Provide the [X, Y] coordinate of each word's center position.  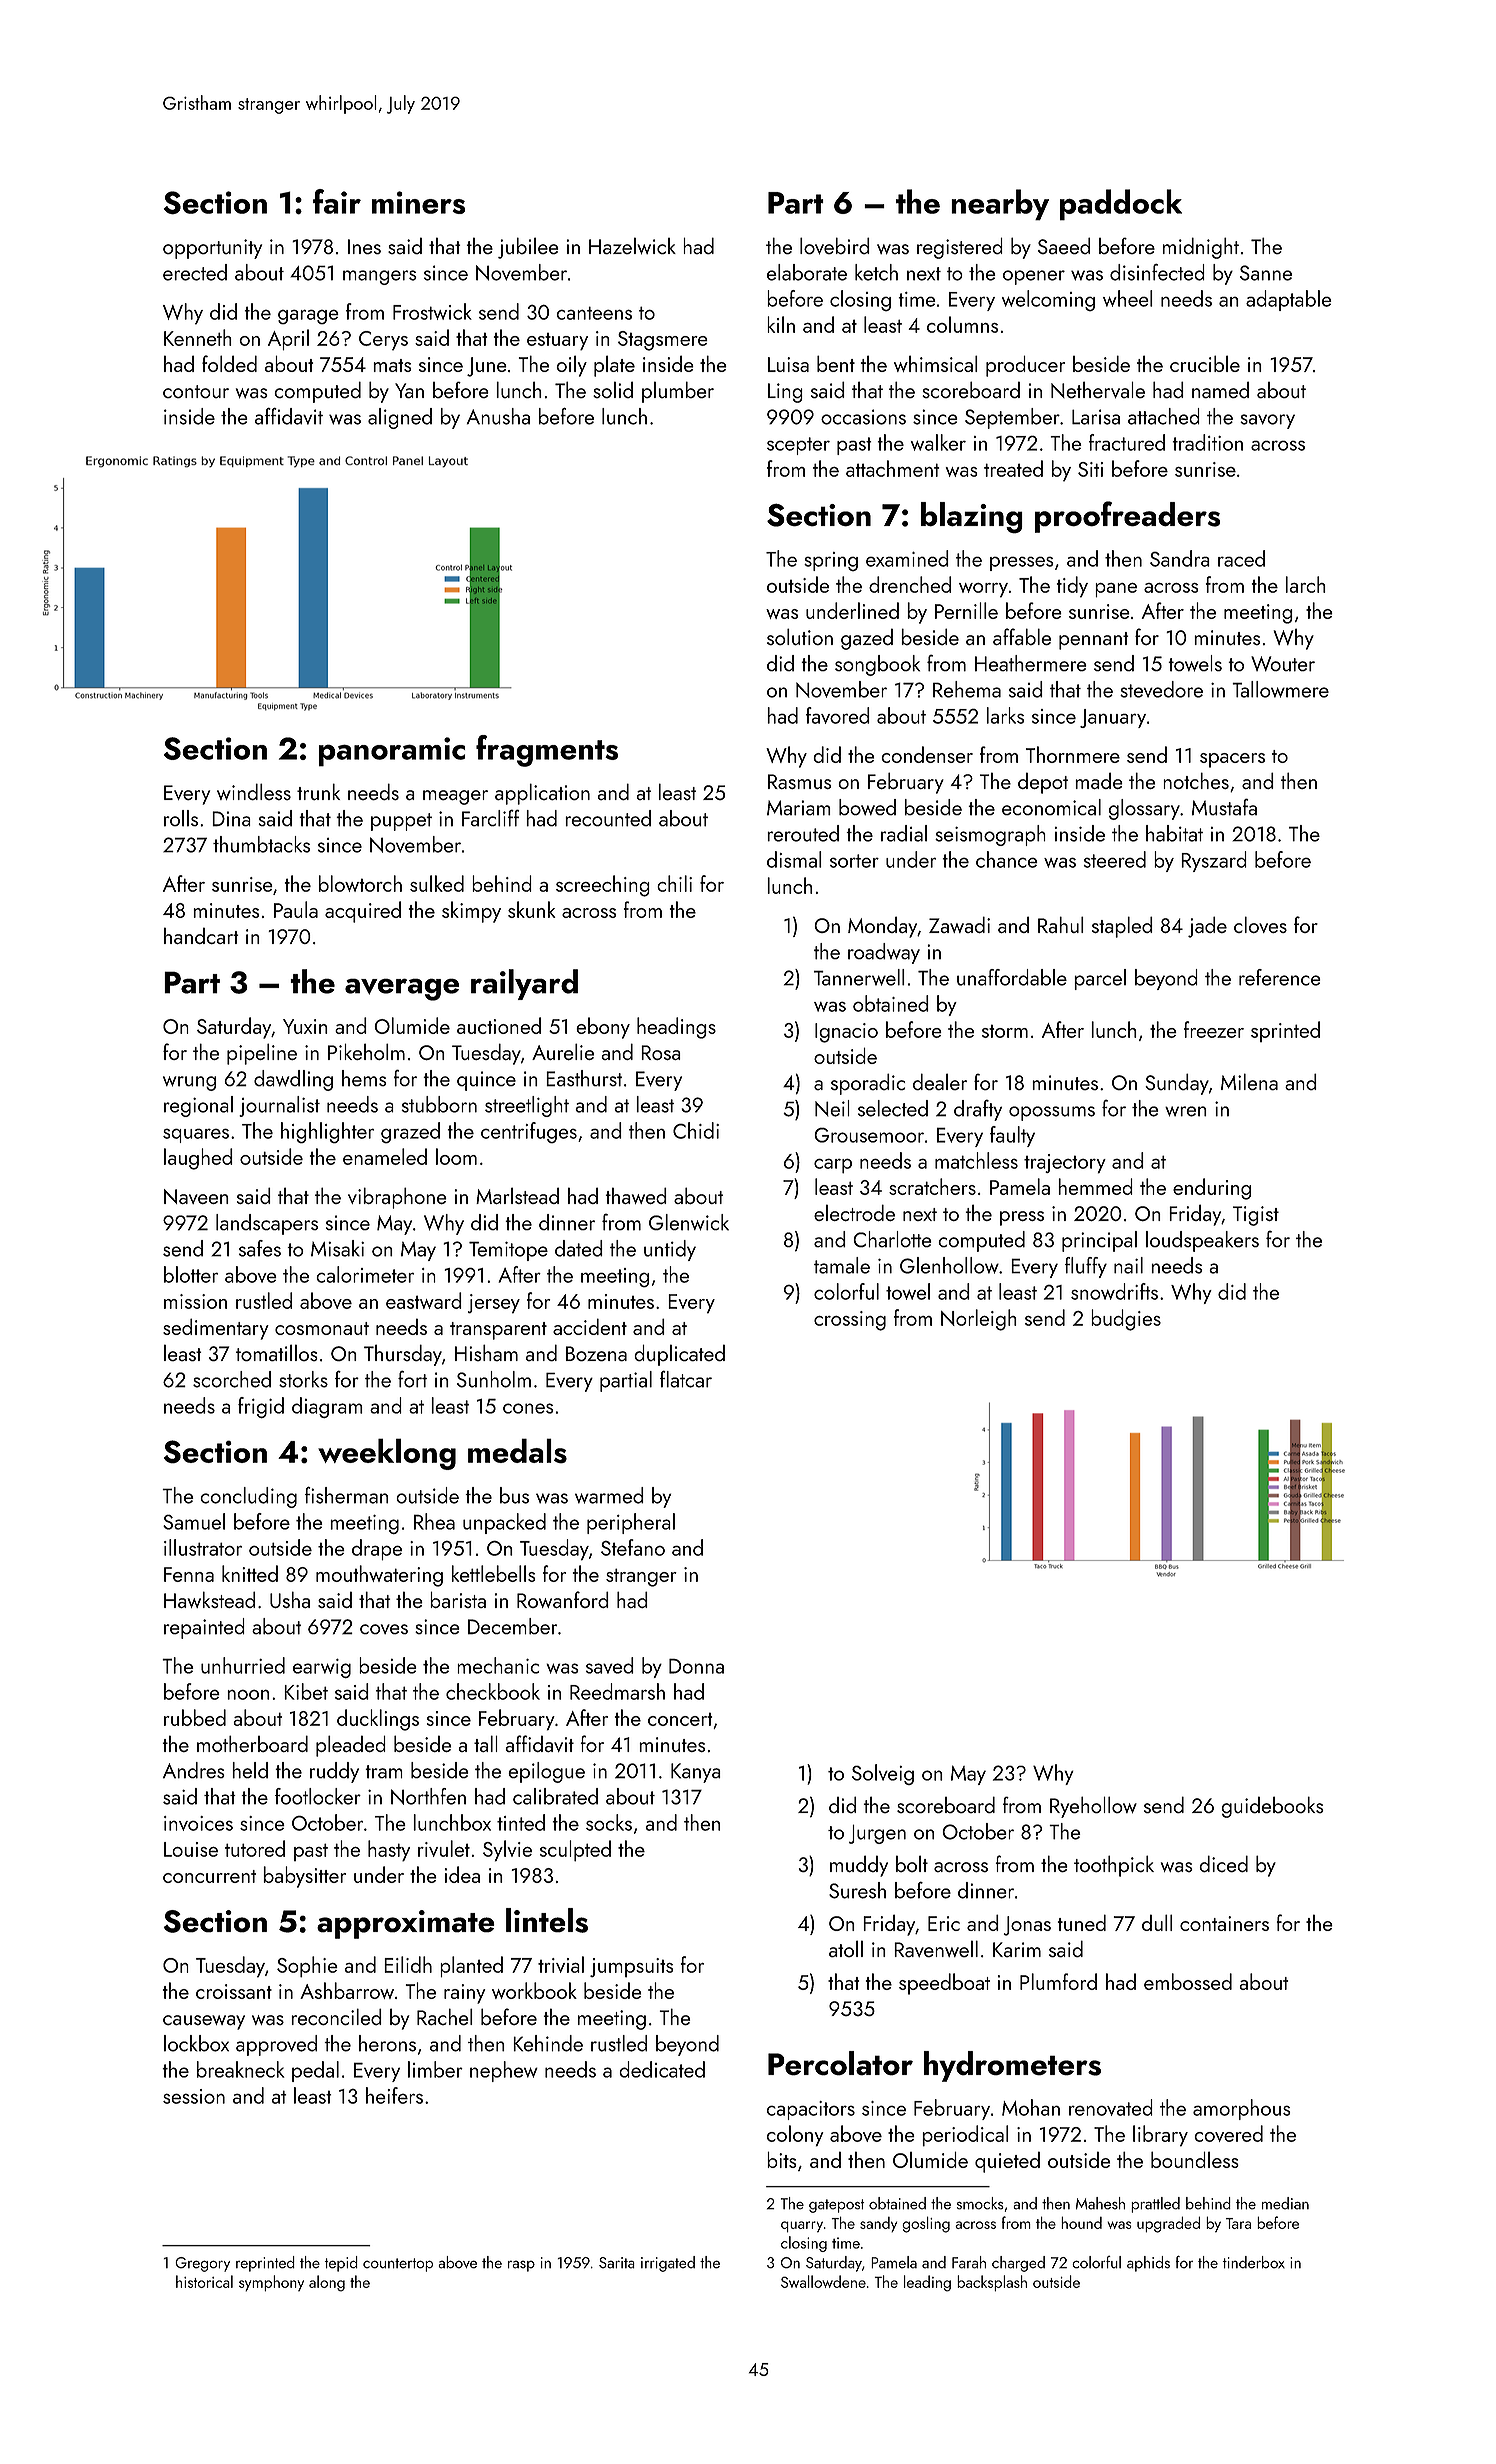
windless [254, 791]
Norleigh [979, 1320]
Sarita [617, 2263]
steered [1115, 859]
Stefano [633, 1547]
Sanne [1266, 273]
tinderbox [1254, 2262]
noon [248, 1695]
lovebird [835, 246]
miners [418, 202]
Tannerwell [859, 977]
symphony [271, 2283]
